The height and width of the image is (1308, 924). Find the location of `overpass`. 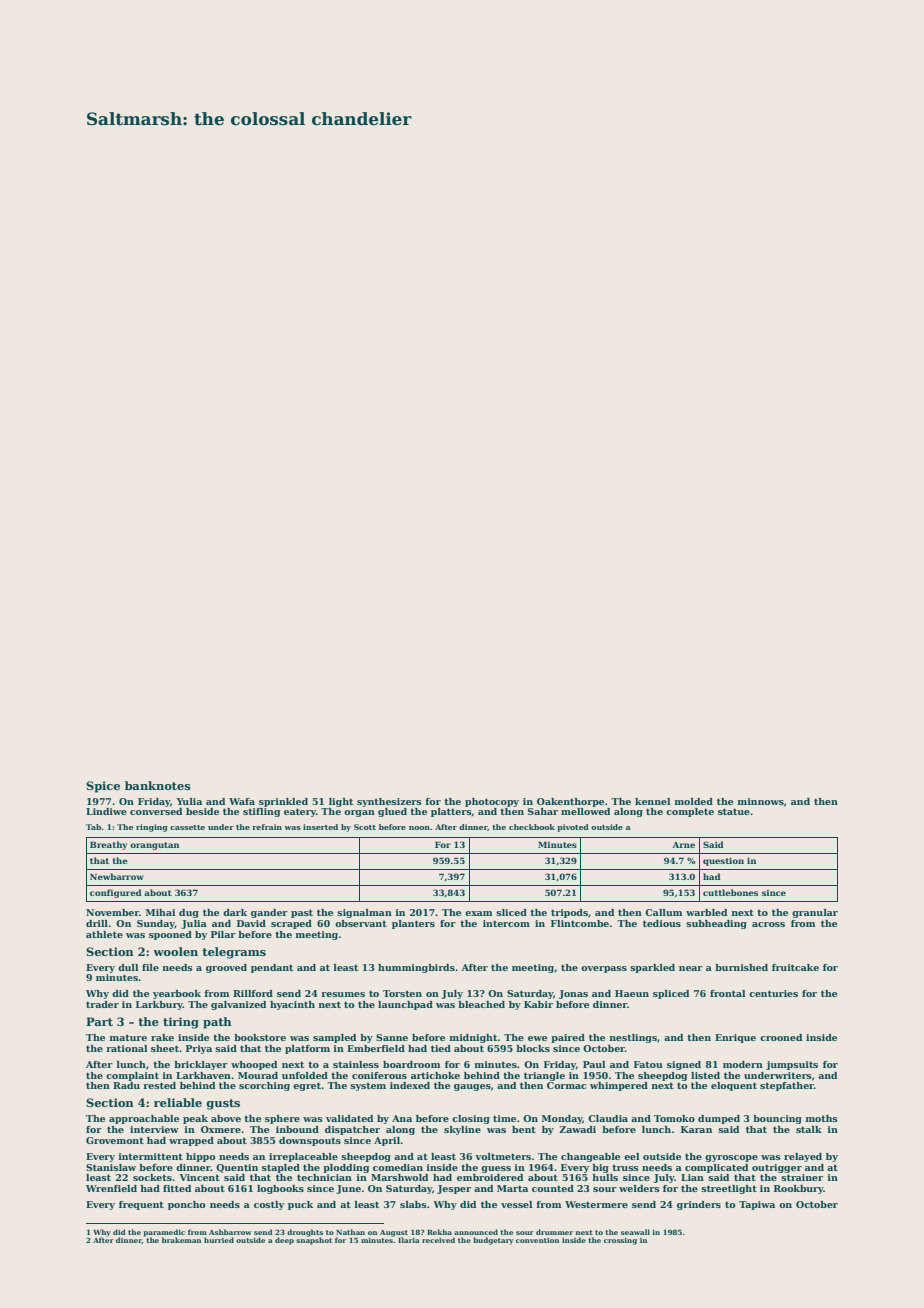

overpass is located at coordinates (604, 969).
